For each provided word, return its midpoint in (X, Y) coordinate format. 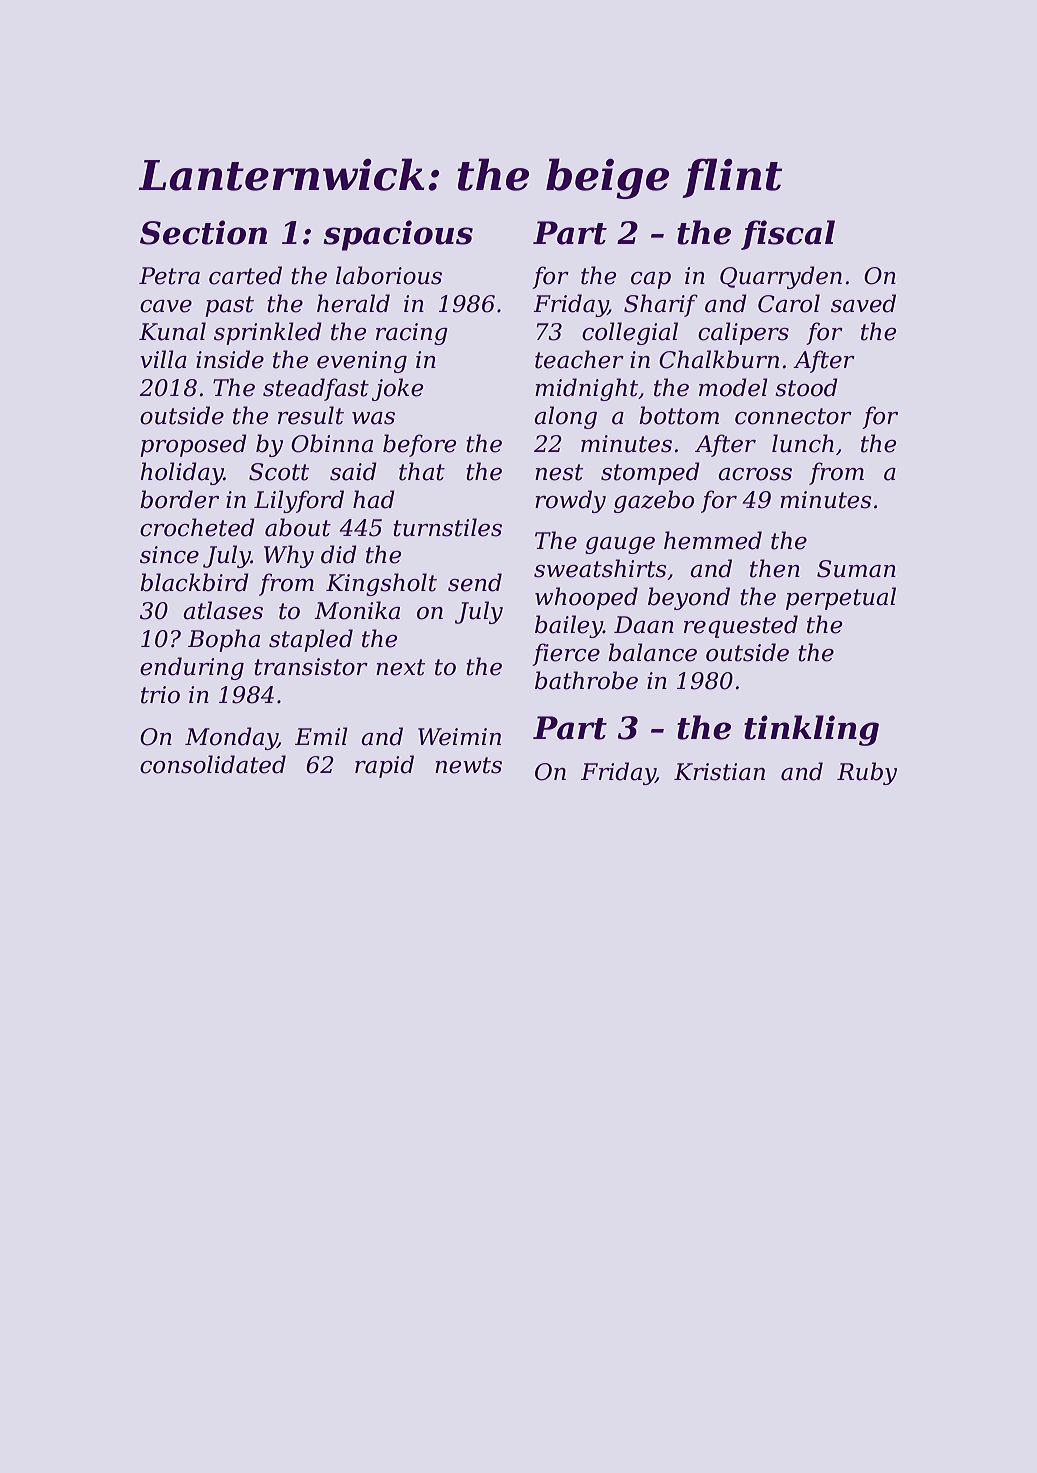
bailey (569, 626)
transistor (311, 667)
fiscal (788, 235)
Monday (231, 738)
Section (203, 232)
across (755, 474)
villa (163, 359)
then (775, 568)
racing (412, 334)
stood (806, 387)
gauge (620, 545)
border (179, 499)
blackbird (194, 582)
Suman (856, 569)
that (422, 471)
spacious (398, 235)
